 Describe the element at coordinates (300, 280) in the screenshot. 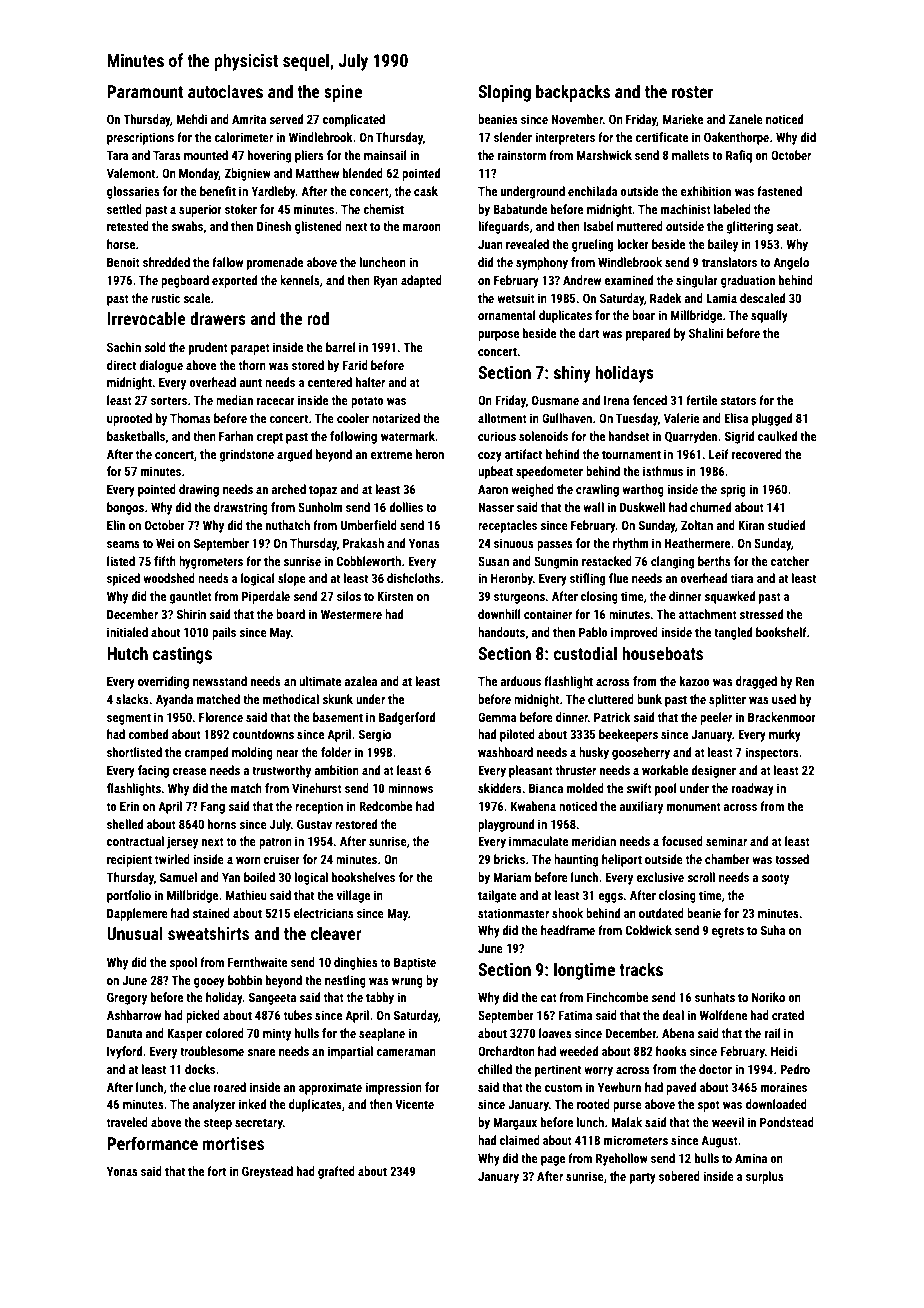

I see `kennels` at that location.
